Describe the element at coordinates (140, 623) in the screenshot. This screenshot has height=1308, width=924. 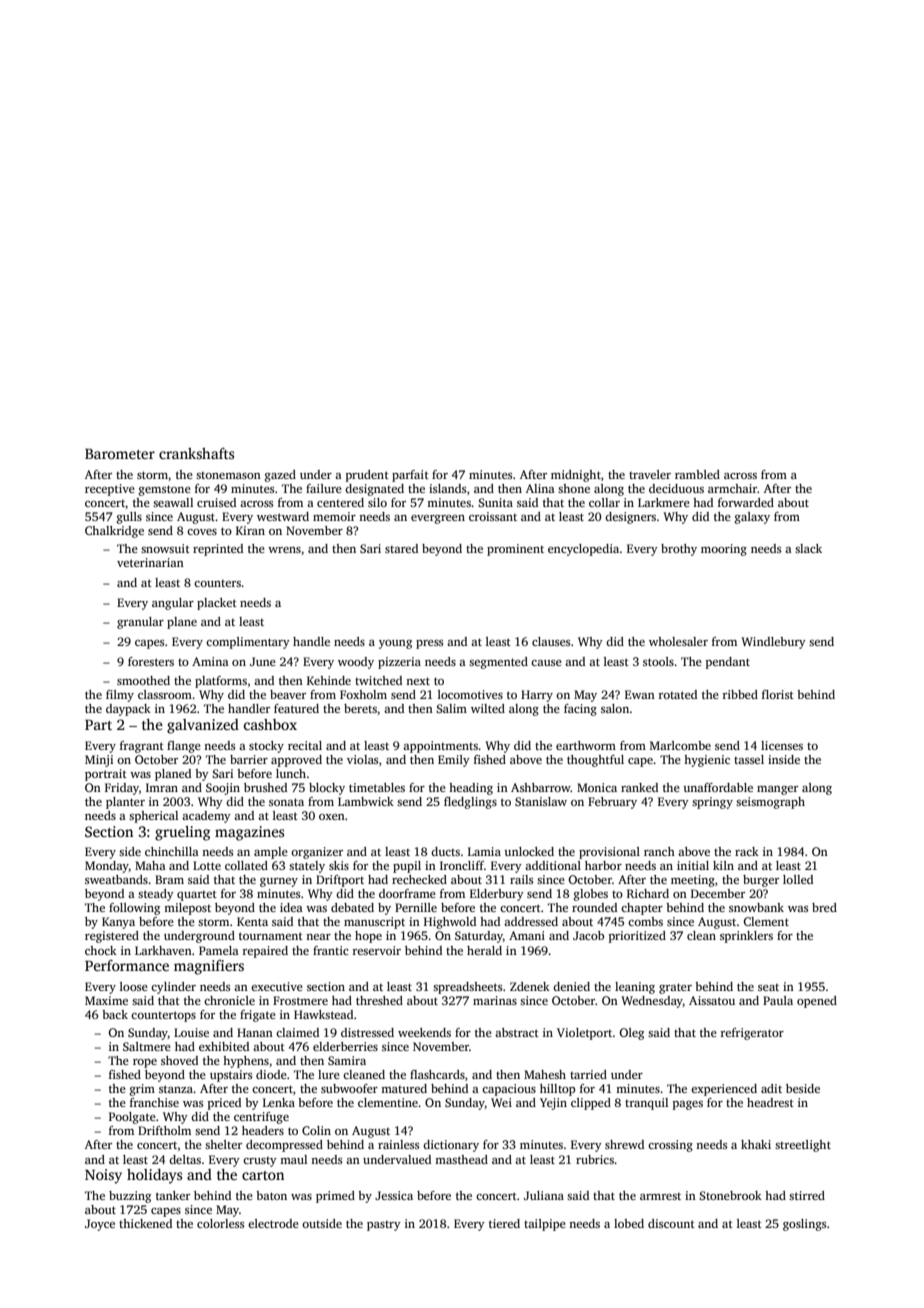
I see `granular` at that location.
